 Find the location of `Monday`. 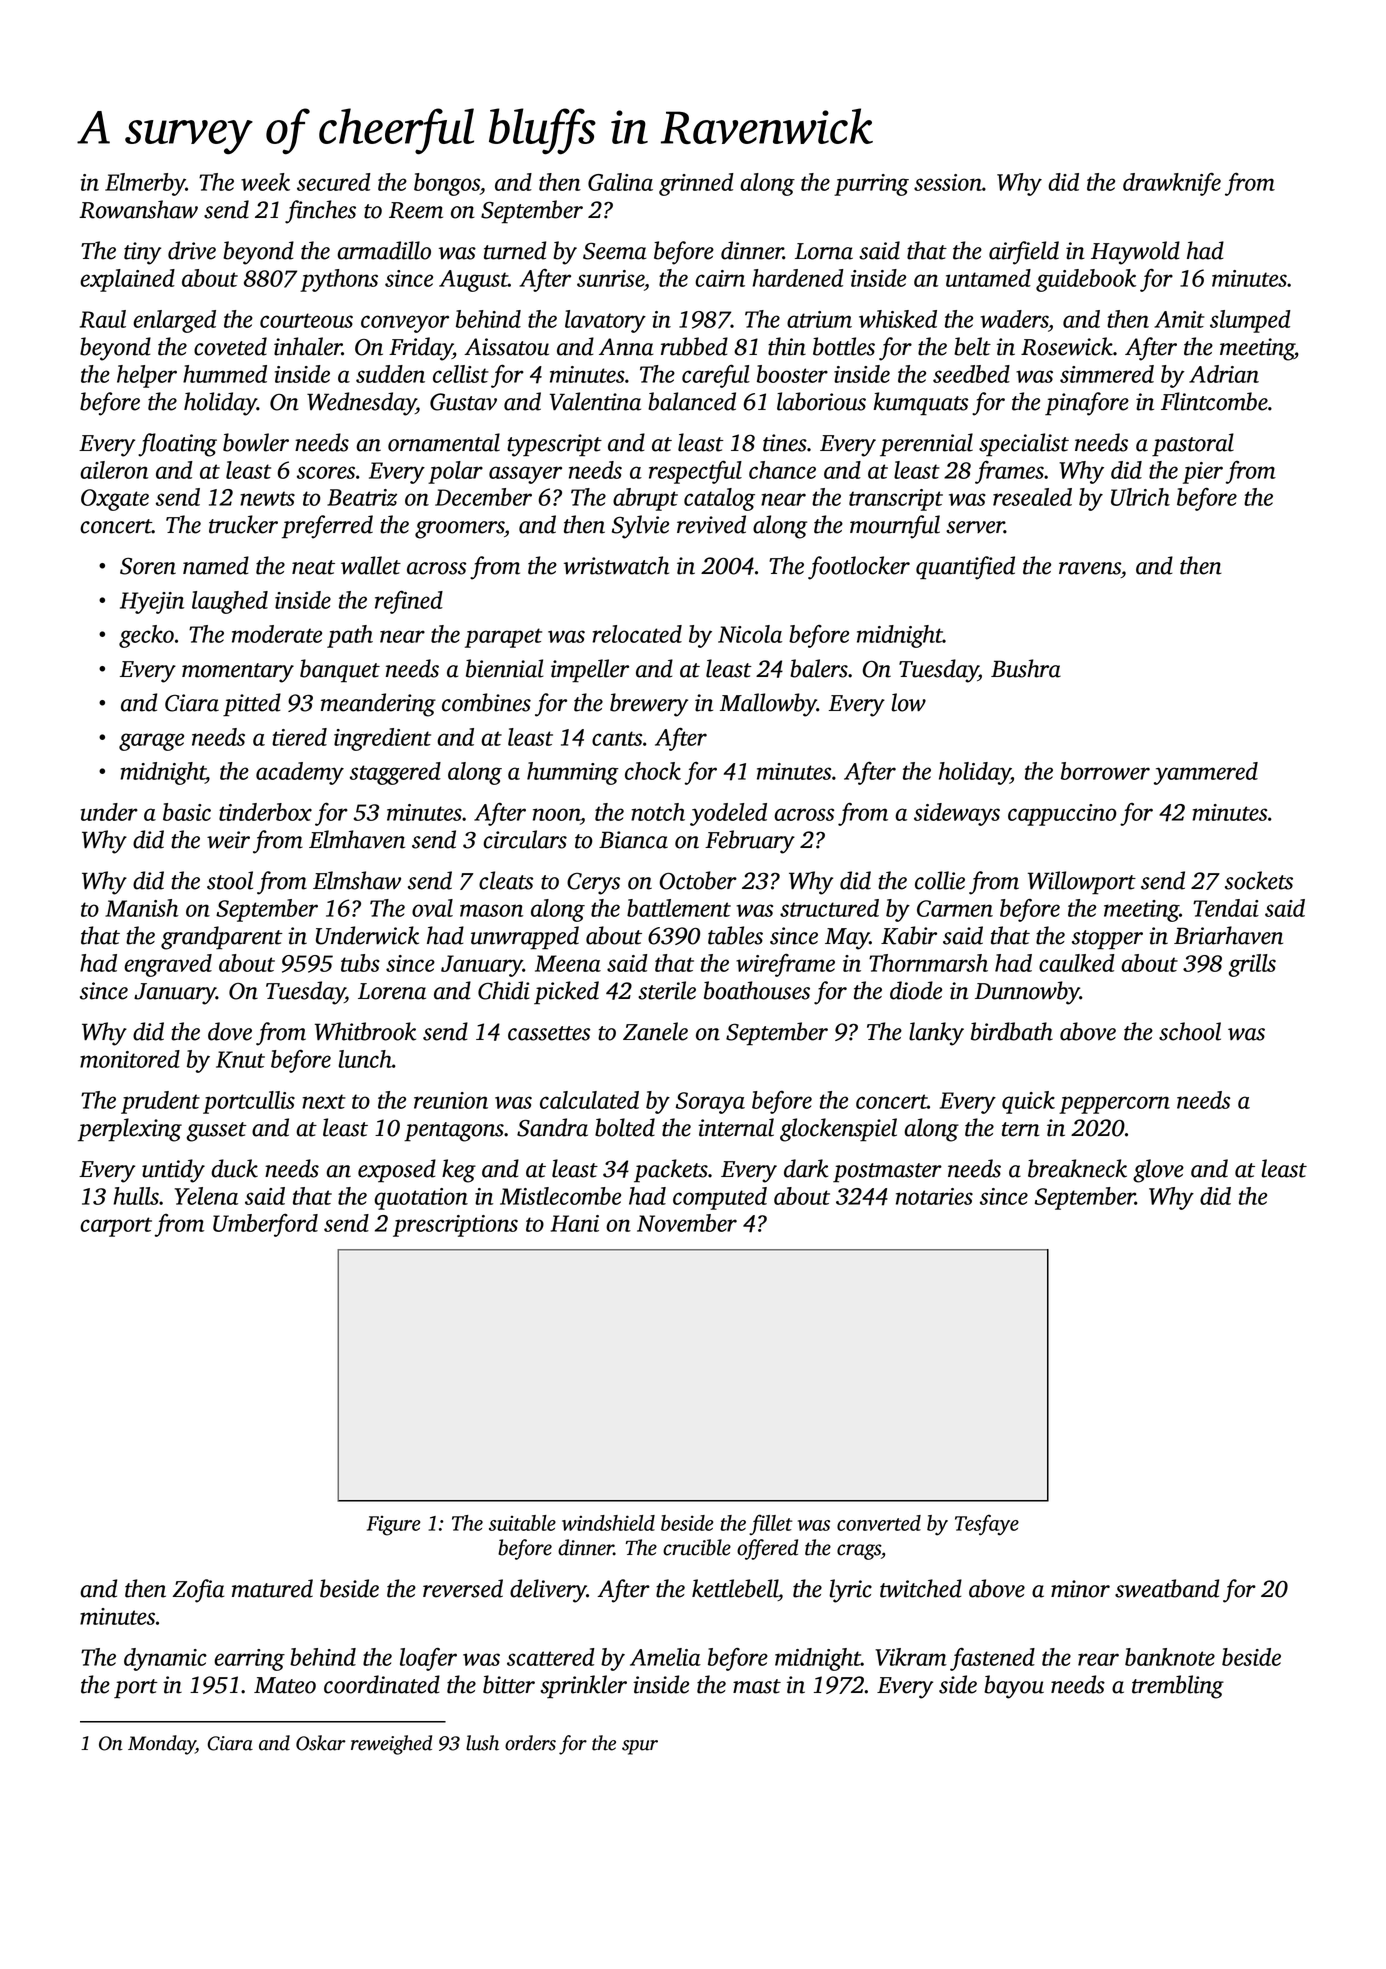

Monday is located at coordinates (162, 1745).
